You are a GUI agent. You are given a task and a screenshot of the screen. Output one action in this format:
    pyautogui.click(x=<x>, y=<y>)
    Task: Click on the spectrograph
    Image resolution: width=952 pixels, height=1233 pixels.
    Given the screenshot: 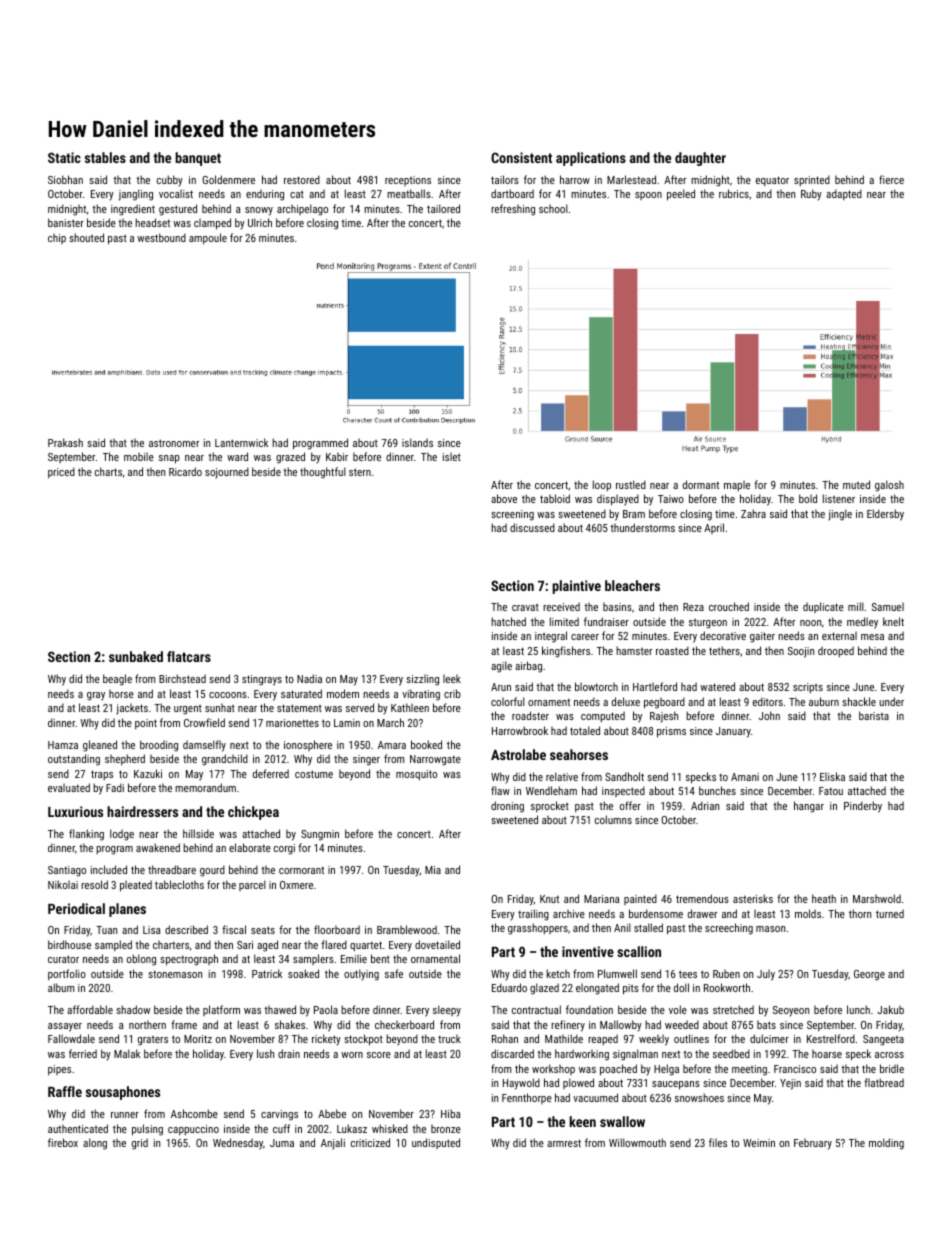 What is the action you would take?
    pyautogui.click(x=189, y=960)
